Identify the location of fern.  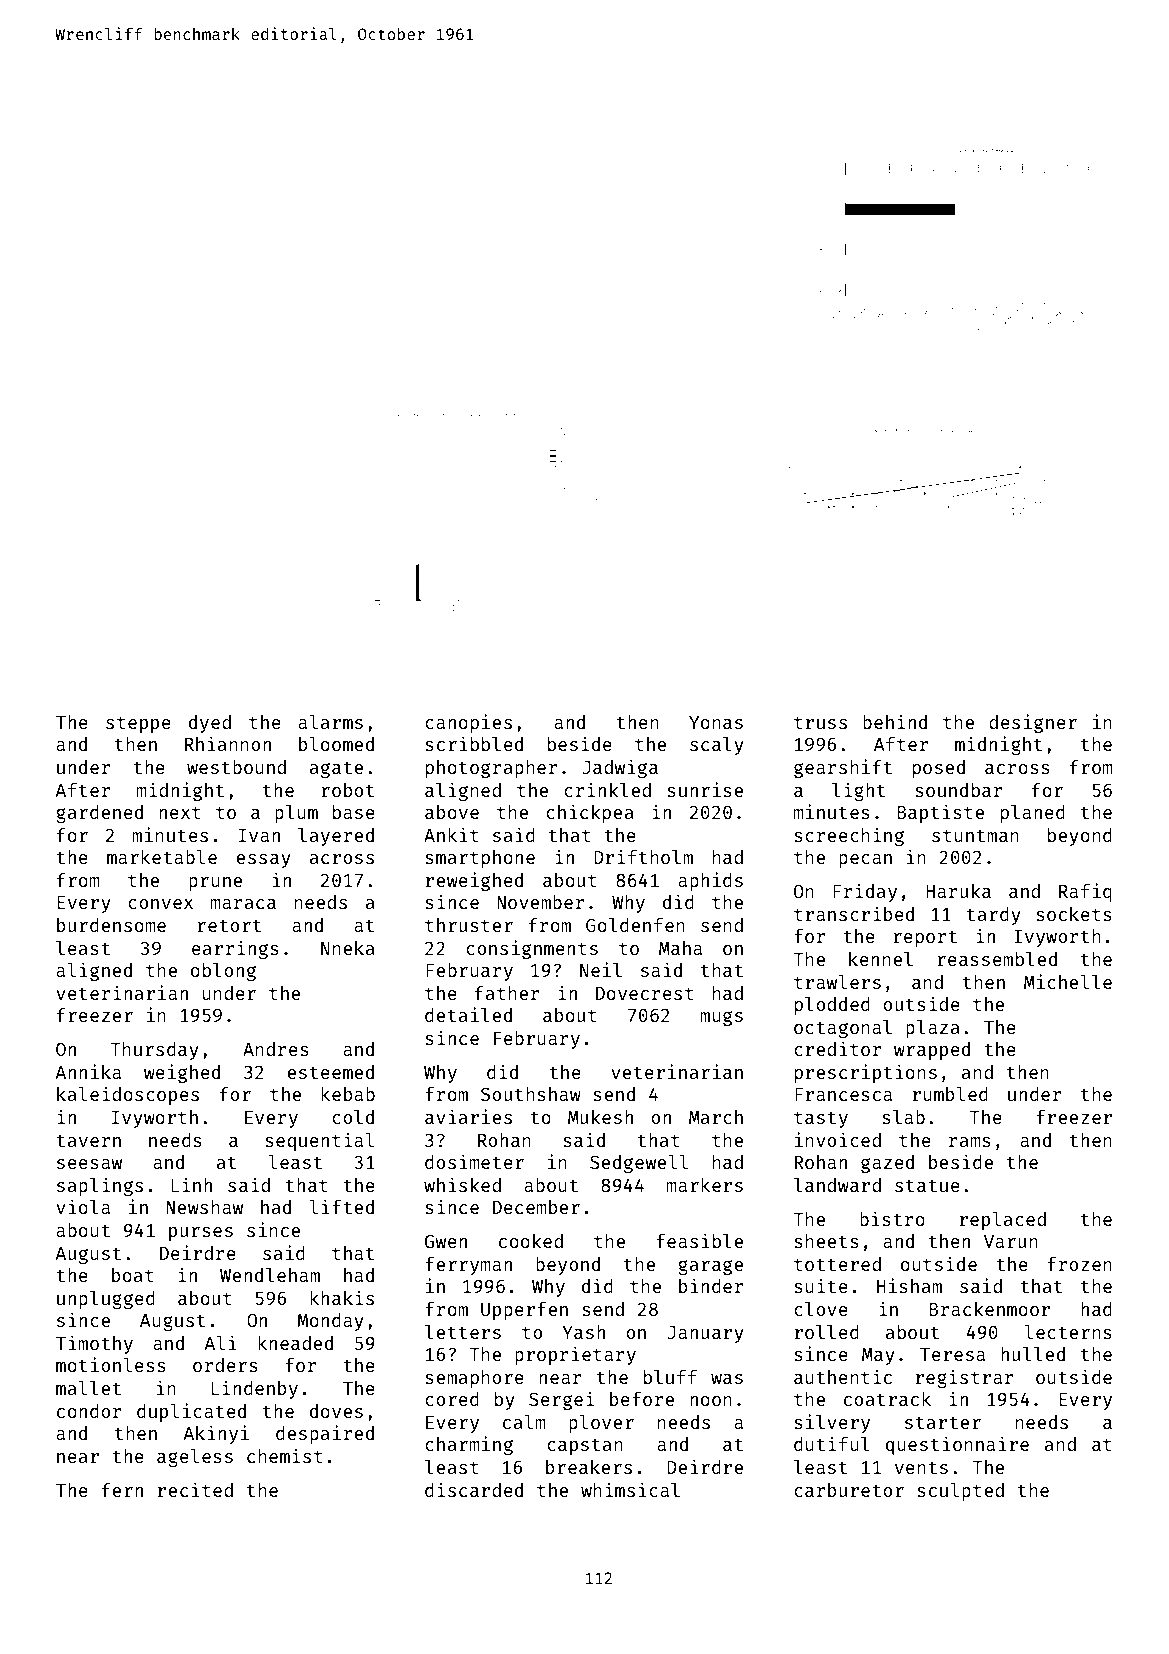
(122, 1490).
